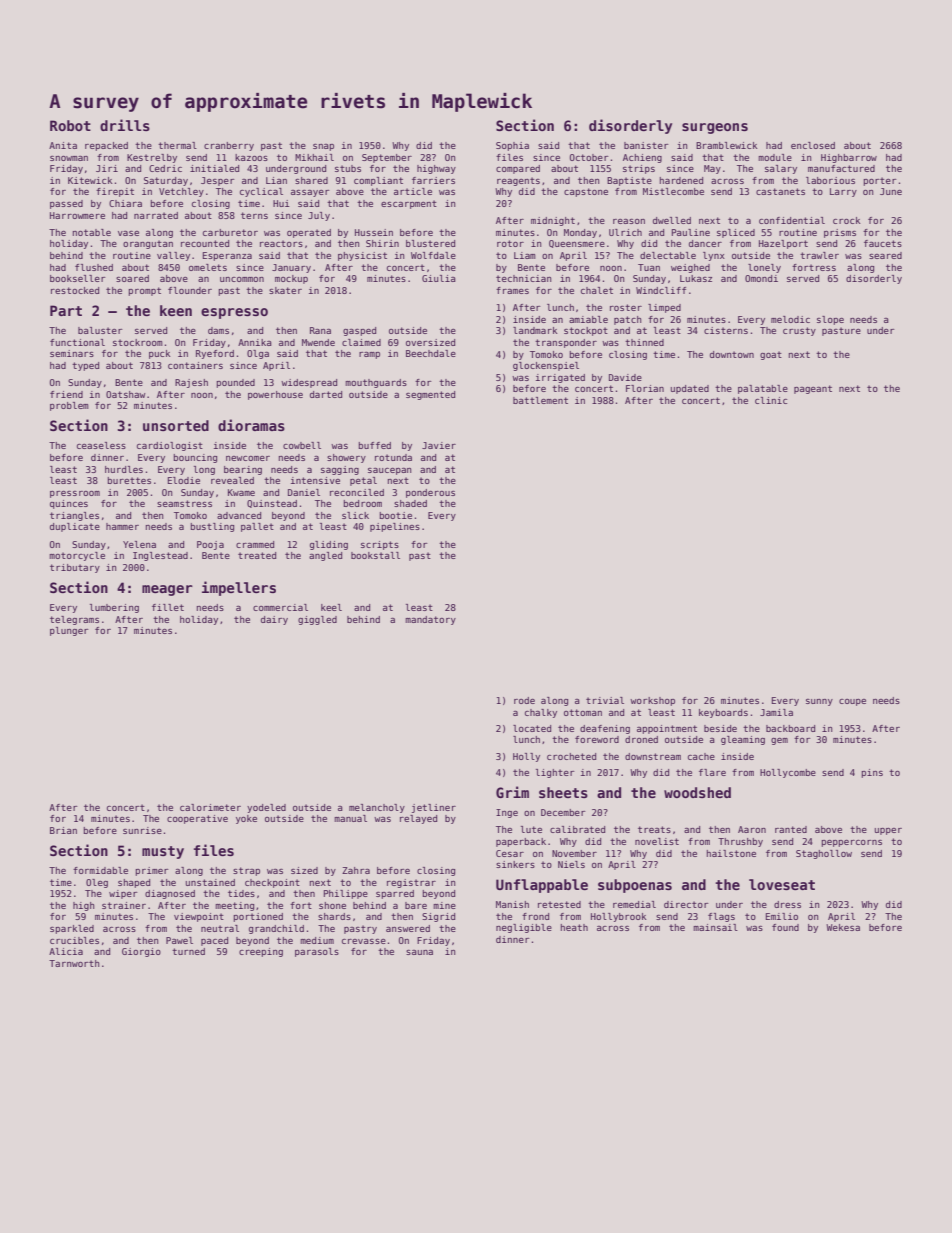 Image resolution: width=952 pixels, height=1233 pixels. Describe the element at coordinates (782, 884) in the screenshot. I see `loveseat` at that location.
